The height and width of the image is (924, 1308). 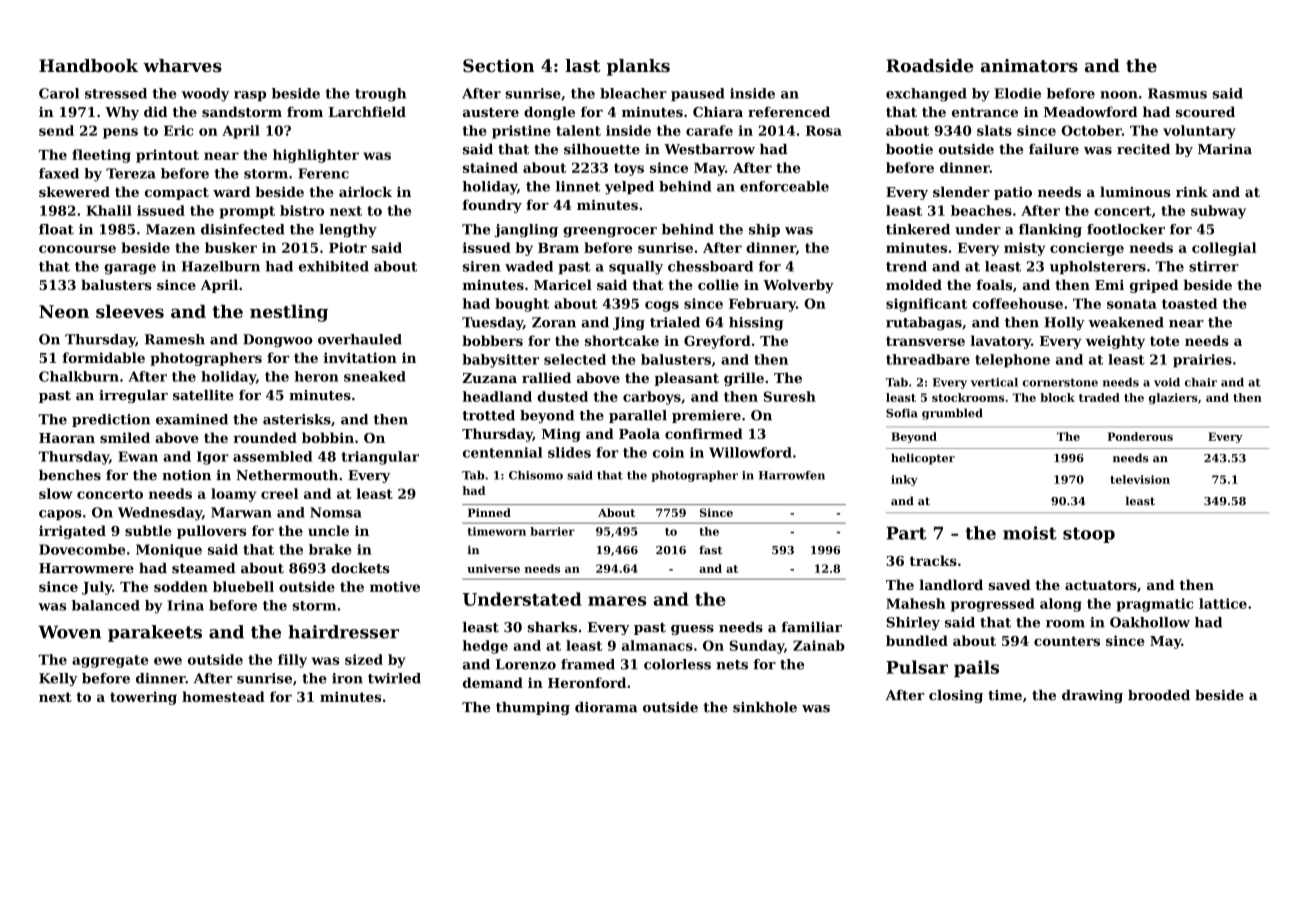 I want to click on television, so click(x=1140, y=479).
